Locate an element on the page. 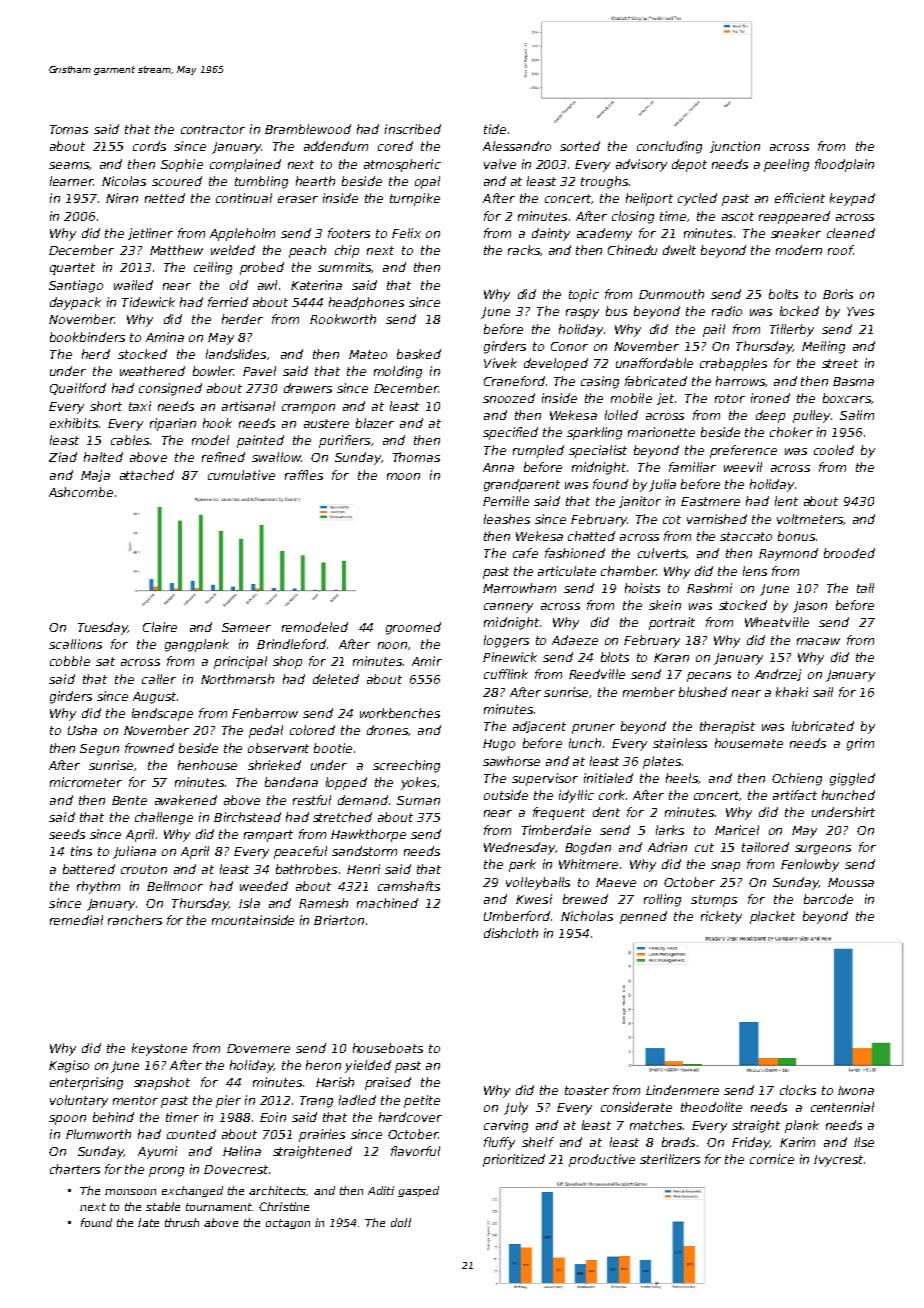 The height and width of the page is (1308, 924). flavorful is located at coordinates (415, 1151).
